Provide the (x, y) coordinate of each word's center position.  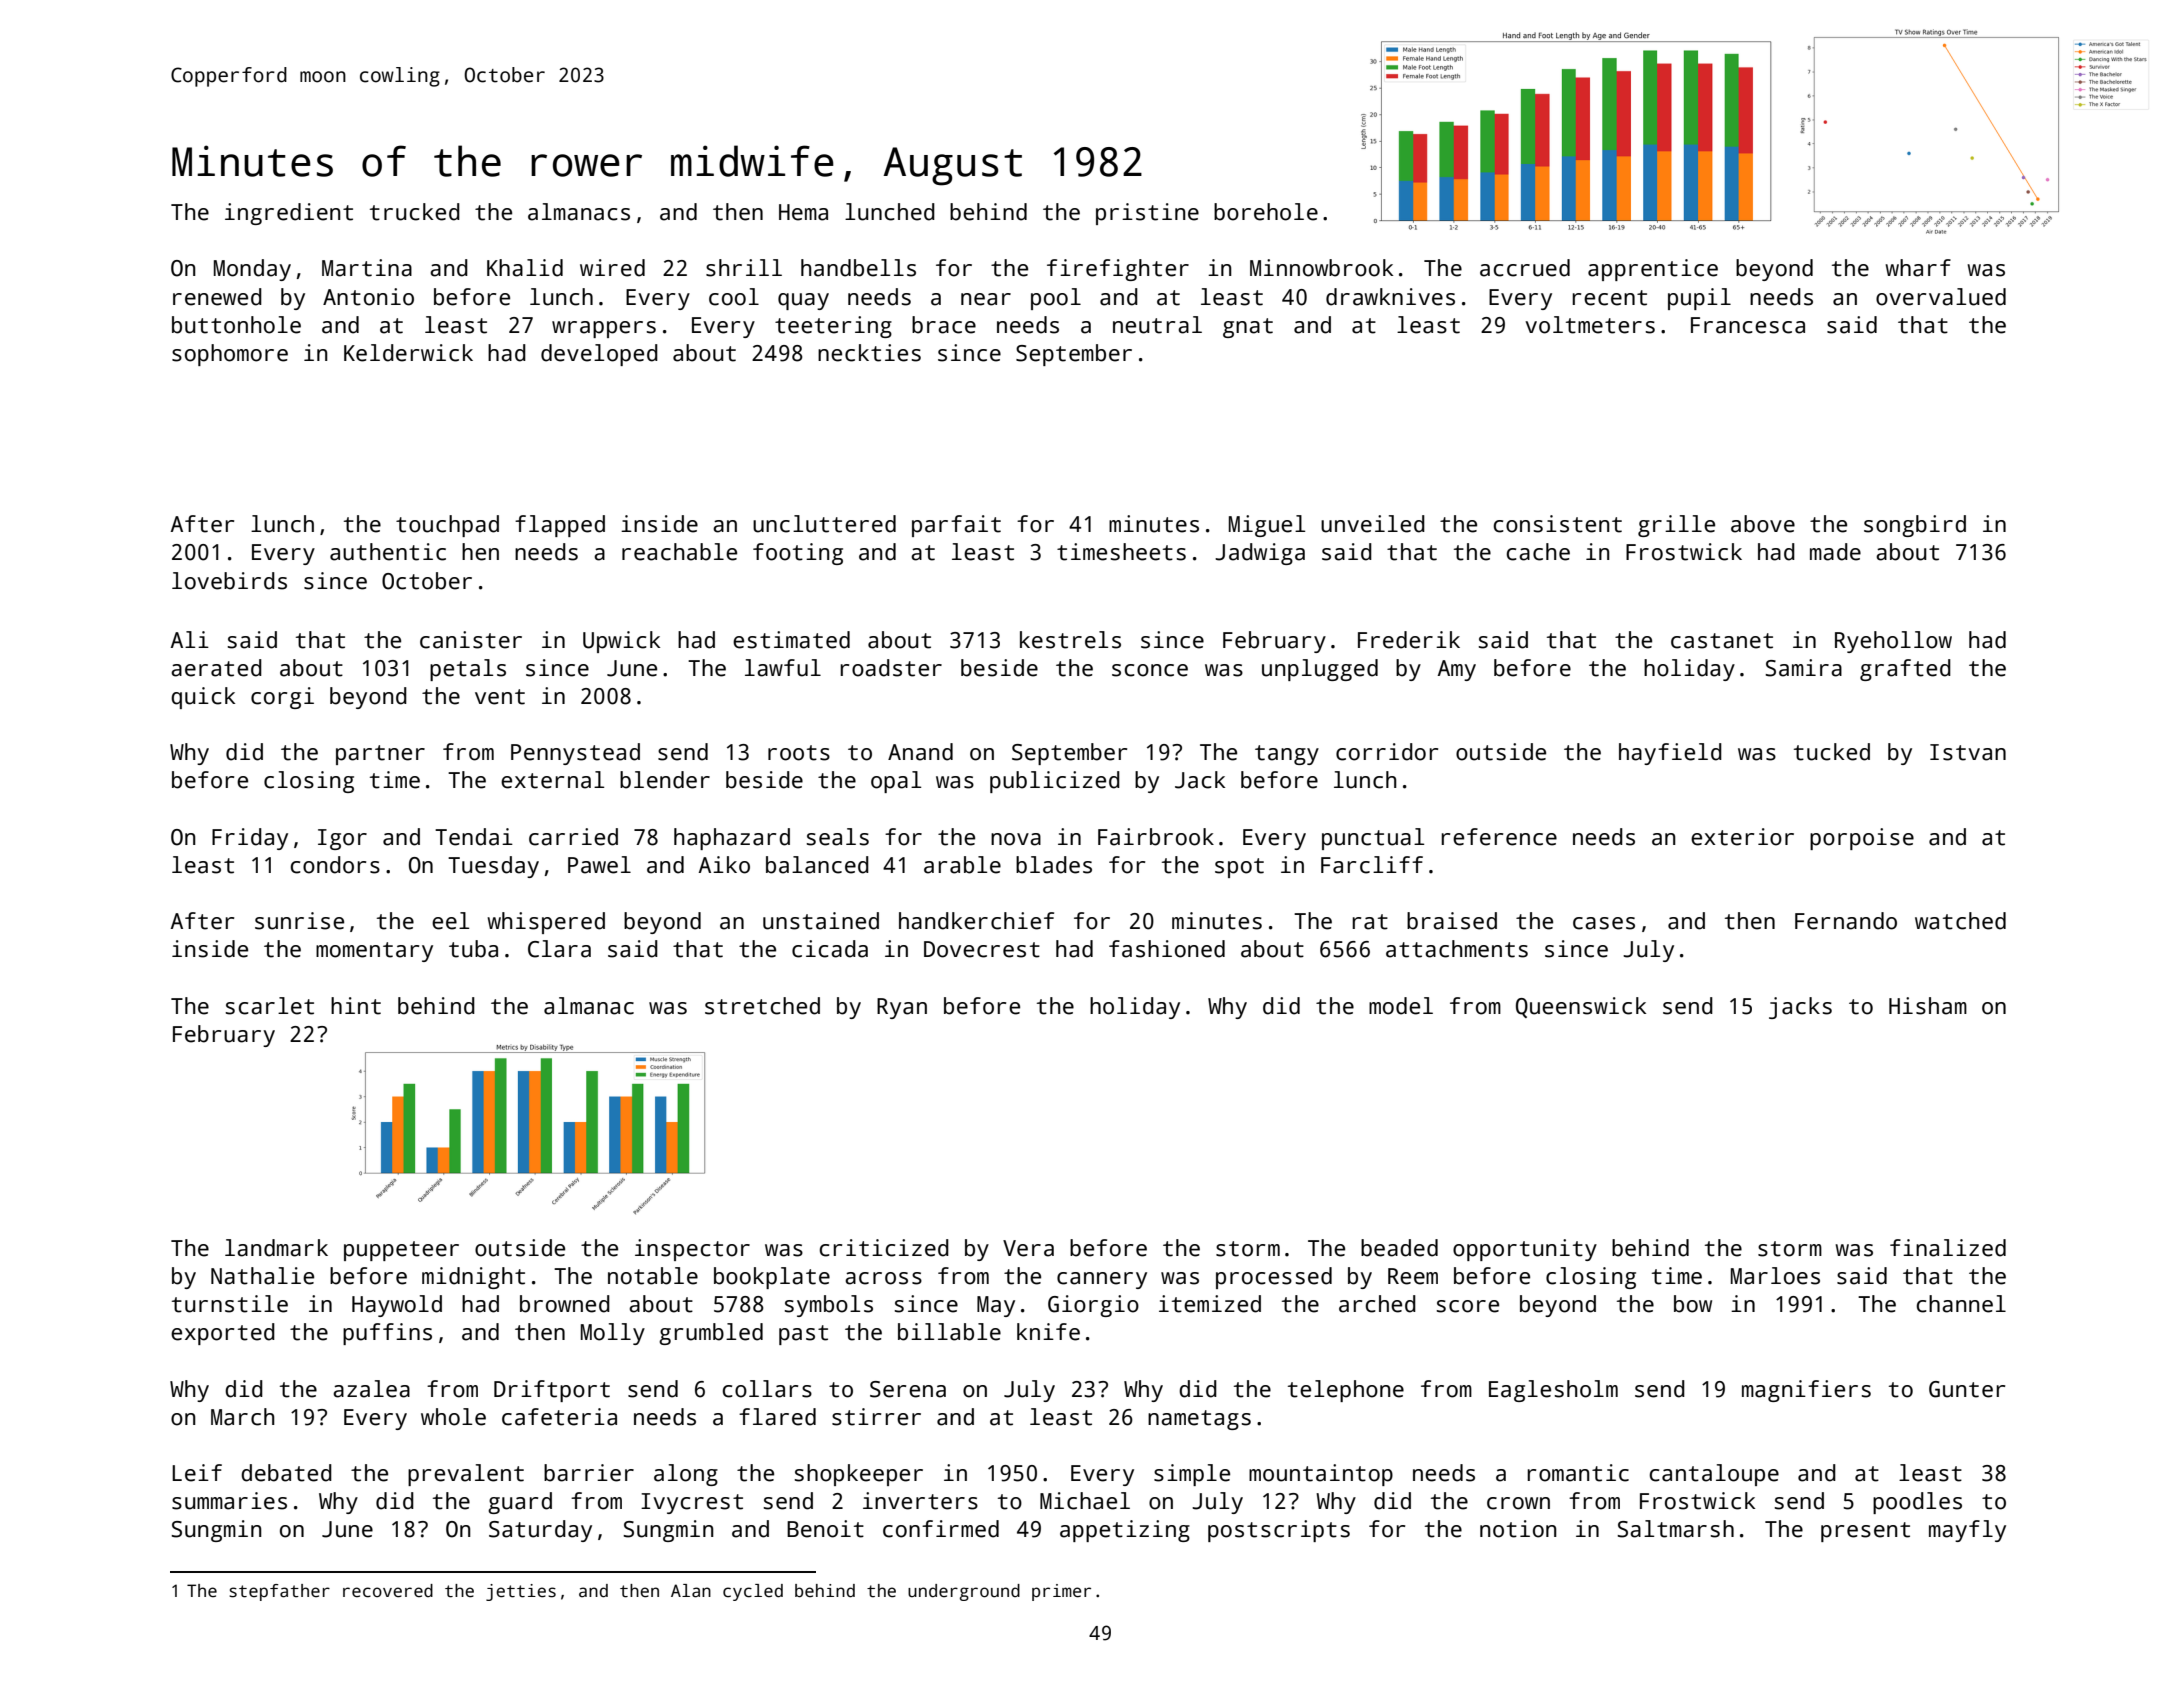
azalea (371, 1389)
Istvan (1968, 752)
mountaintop (1321, 1475)
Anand (920, 752)
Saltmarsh (1675, 1529)
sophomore (230, 355)
